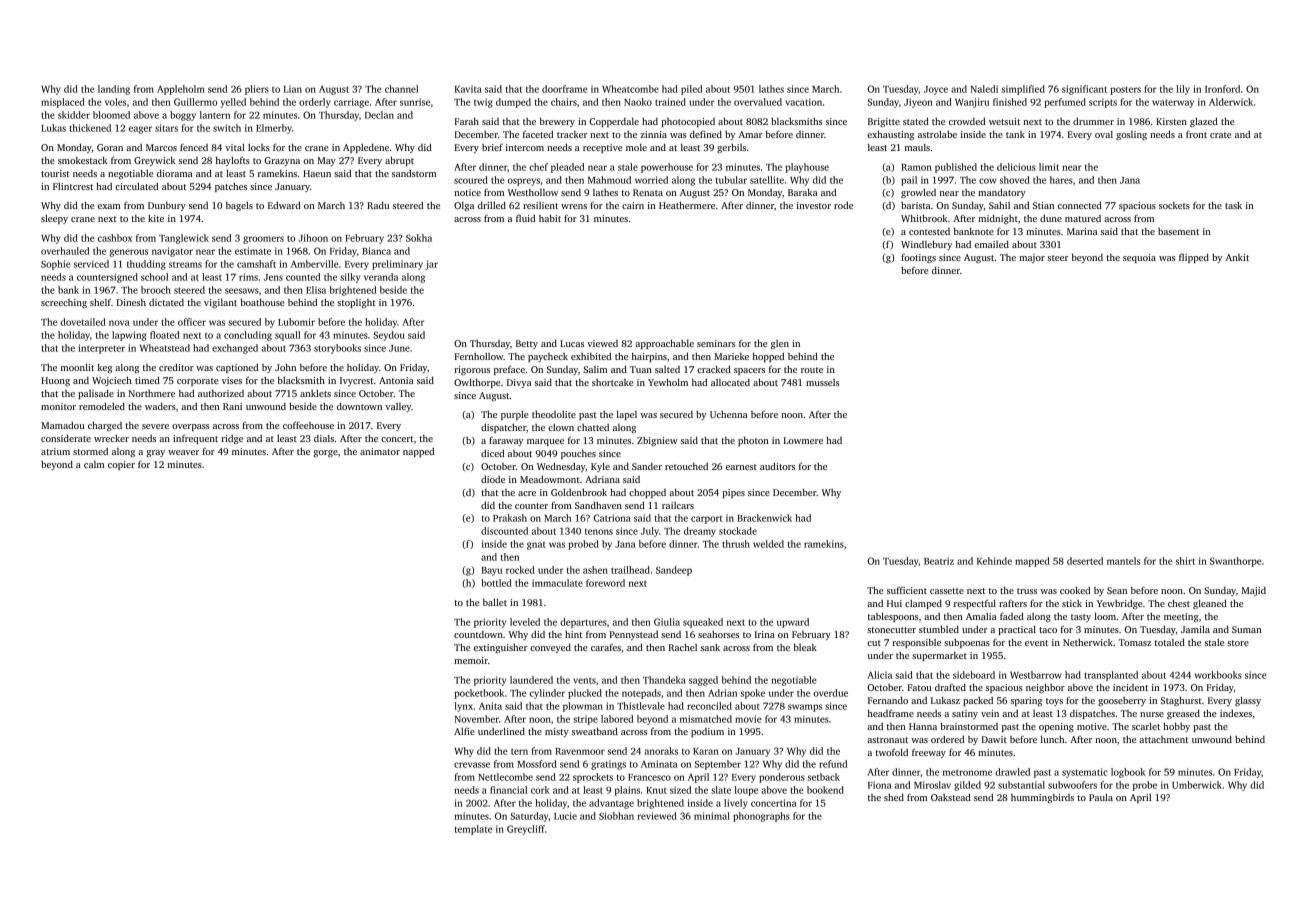 This document has height=924, width=1308. What do you see at coordinates (1236, 562) in the document?
I see `Swanthorpe` at bounding box center [1236, 562].
